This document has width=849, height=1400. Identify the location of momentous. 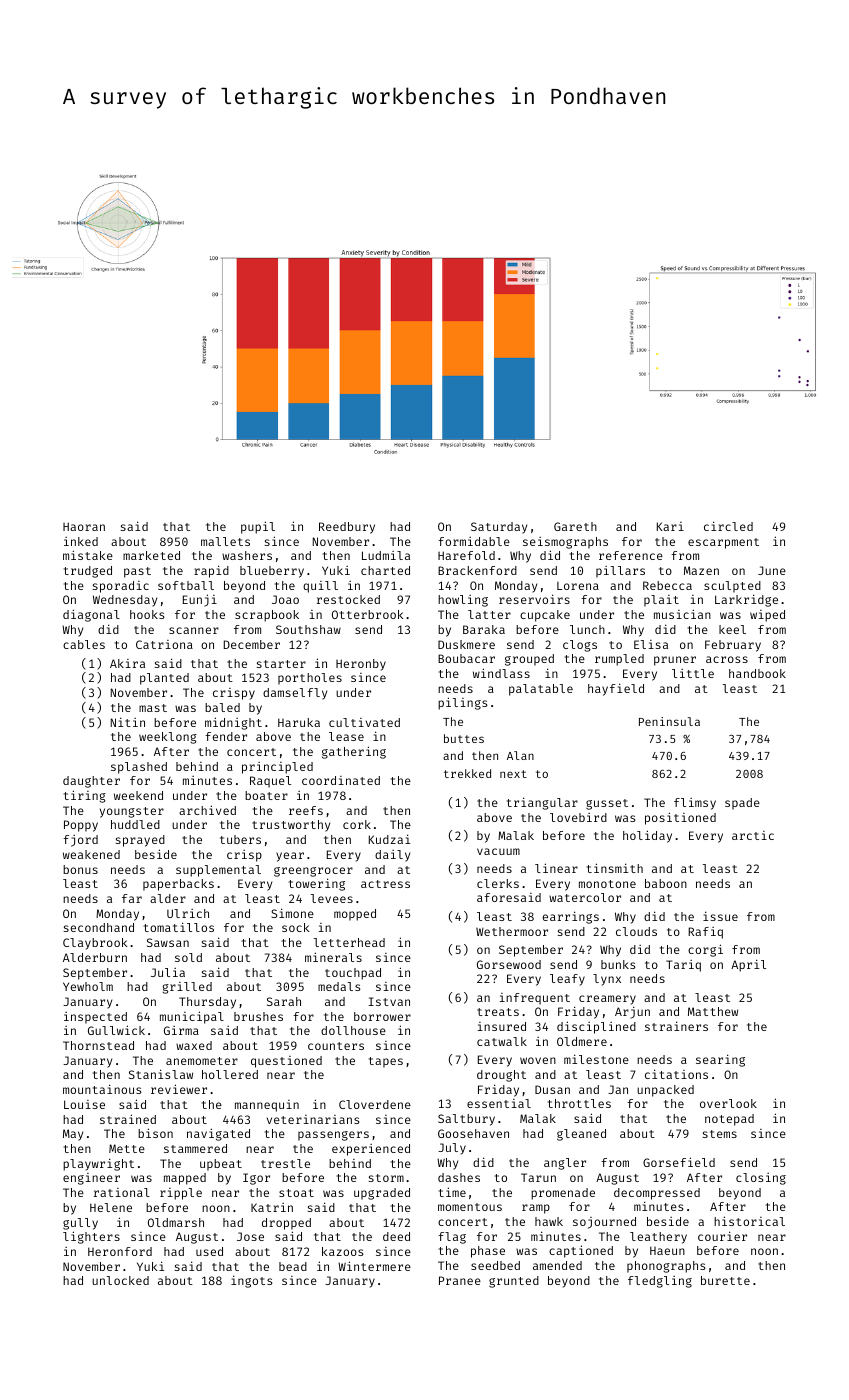
(470, 1207).
